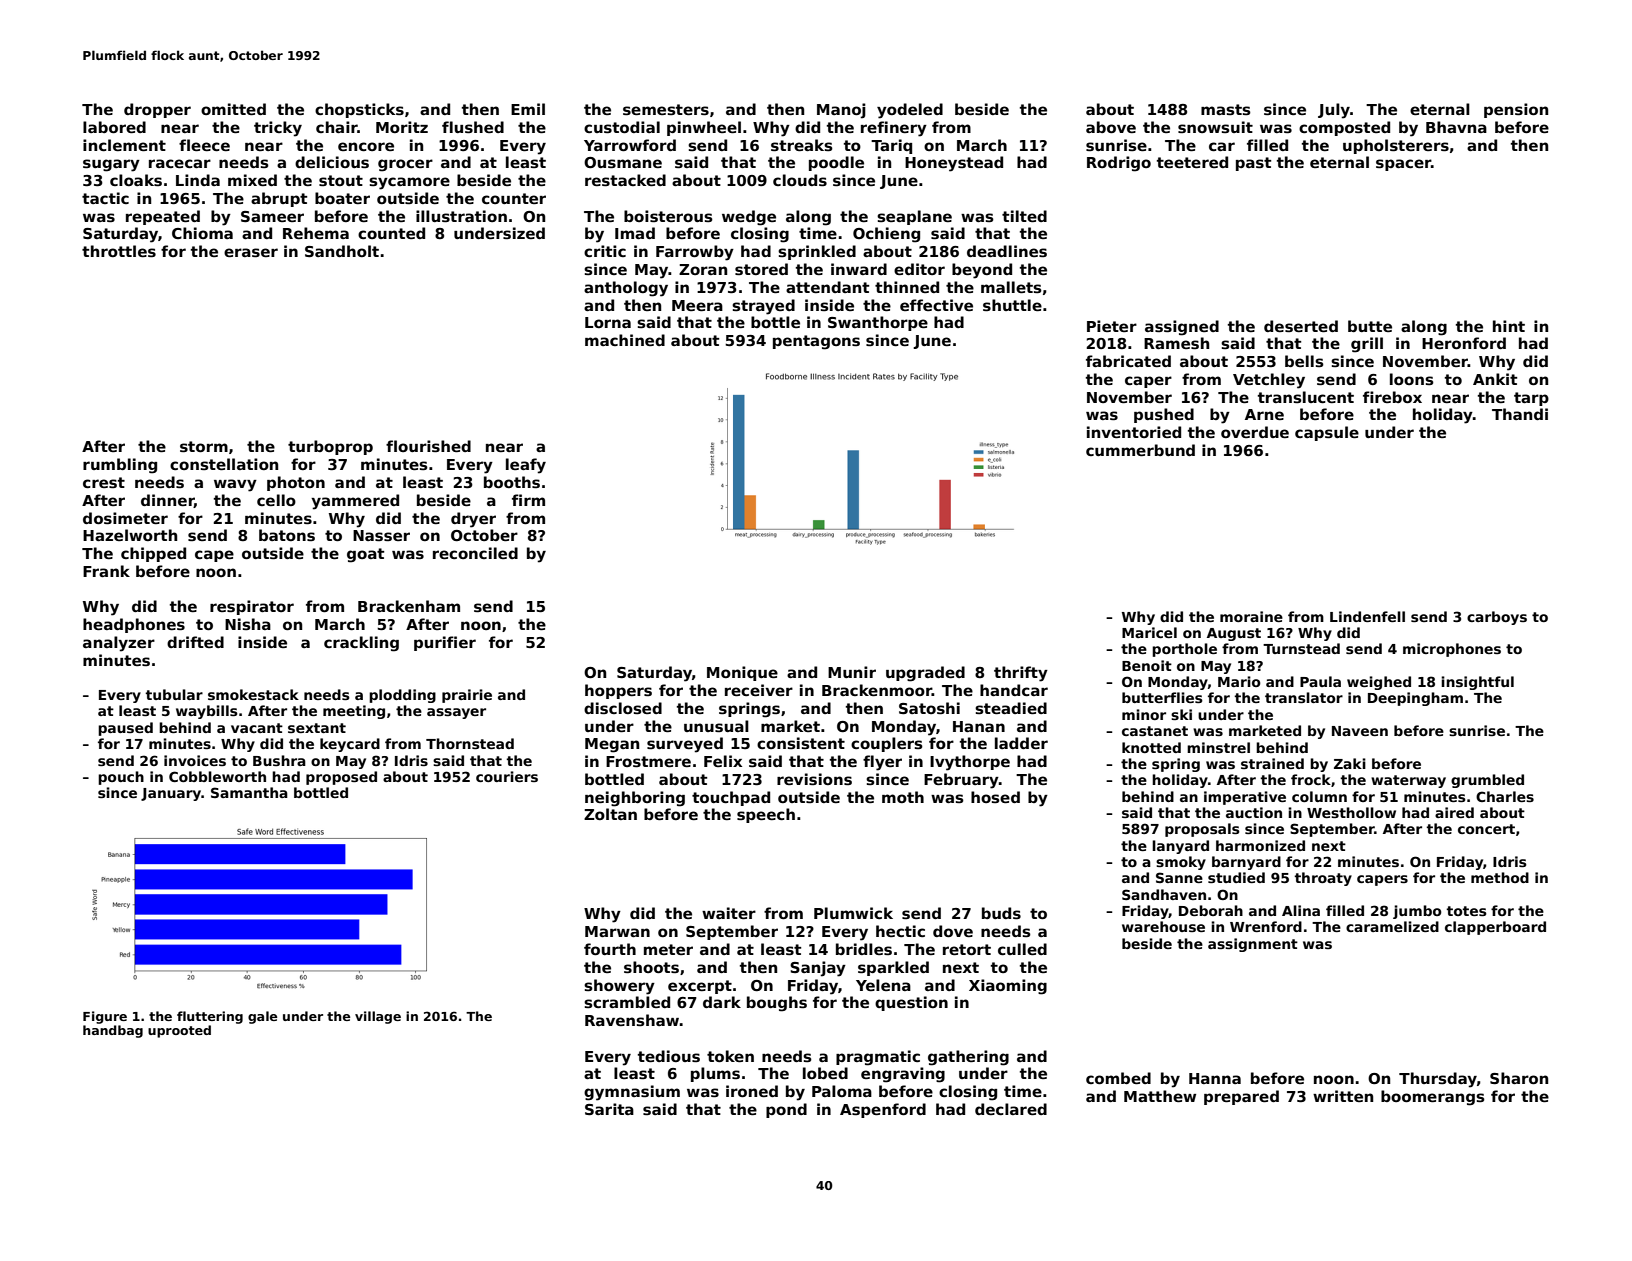  What do you see at coordinates (695, 253) in the screenshot?
I see `Farrowby` at bounding box center [695, 253].
